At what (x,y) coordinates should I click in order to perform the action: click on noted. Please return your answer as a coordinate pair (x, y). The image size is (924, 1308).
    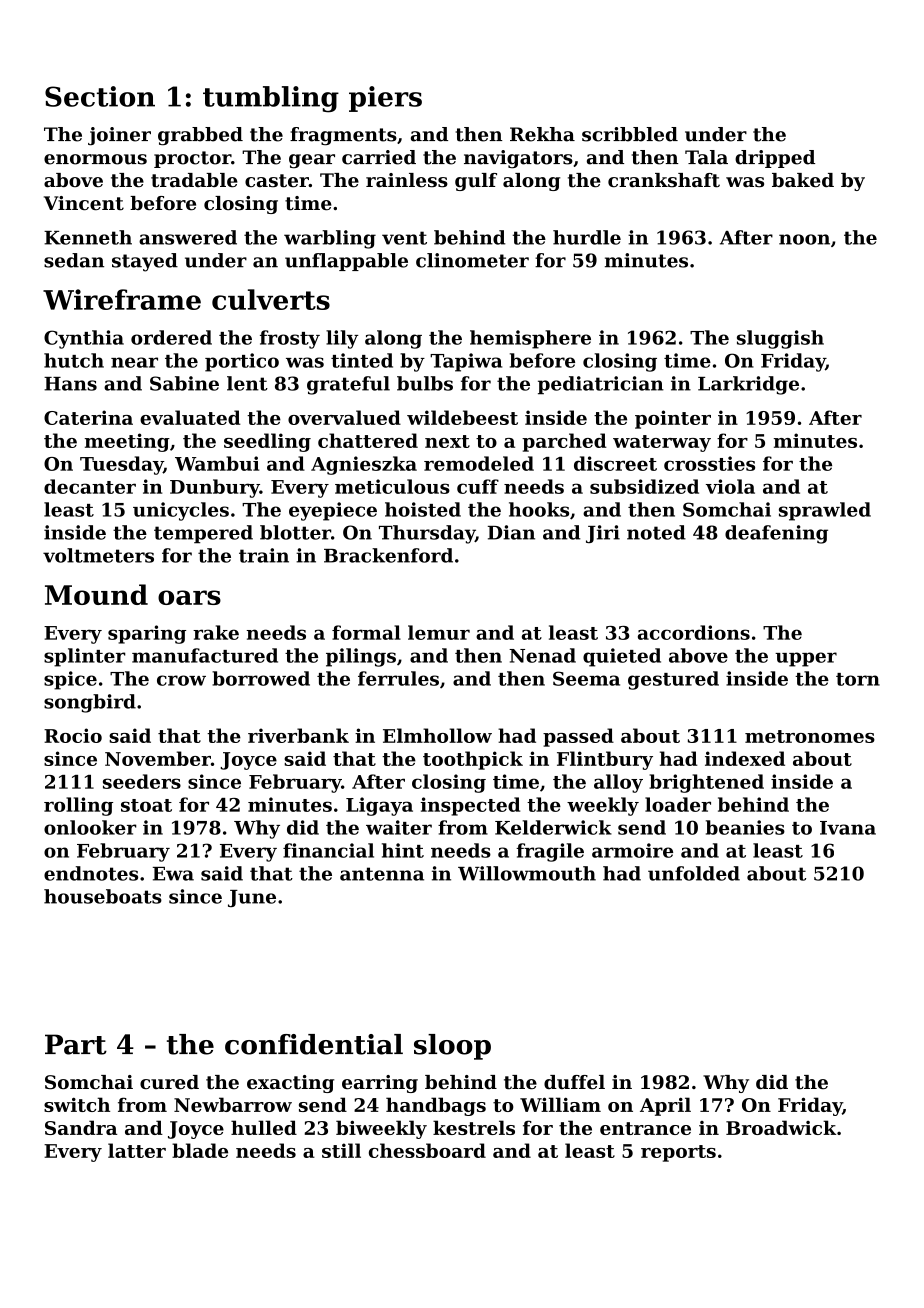
    Looking at the image, I should click on (656, 532).
